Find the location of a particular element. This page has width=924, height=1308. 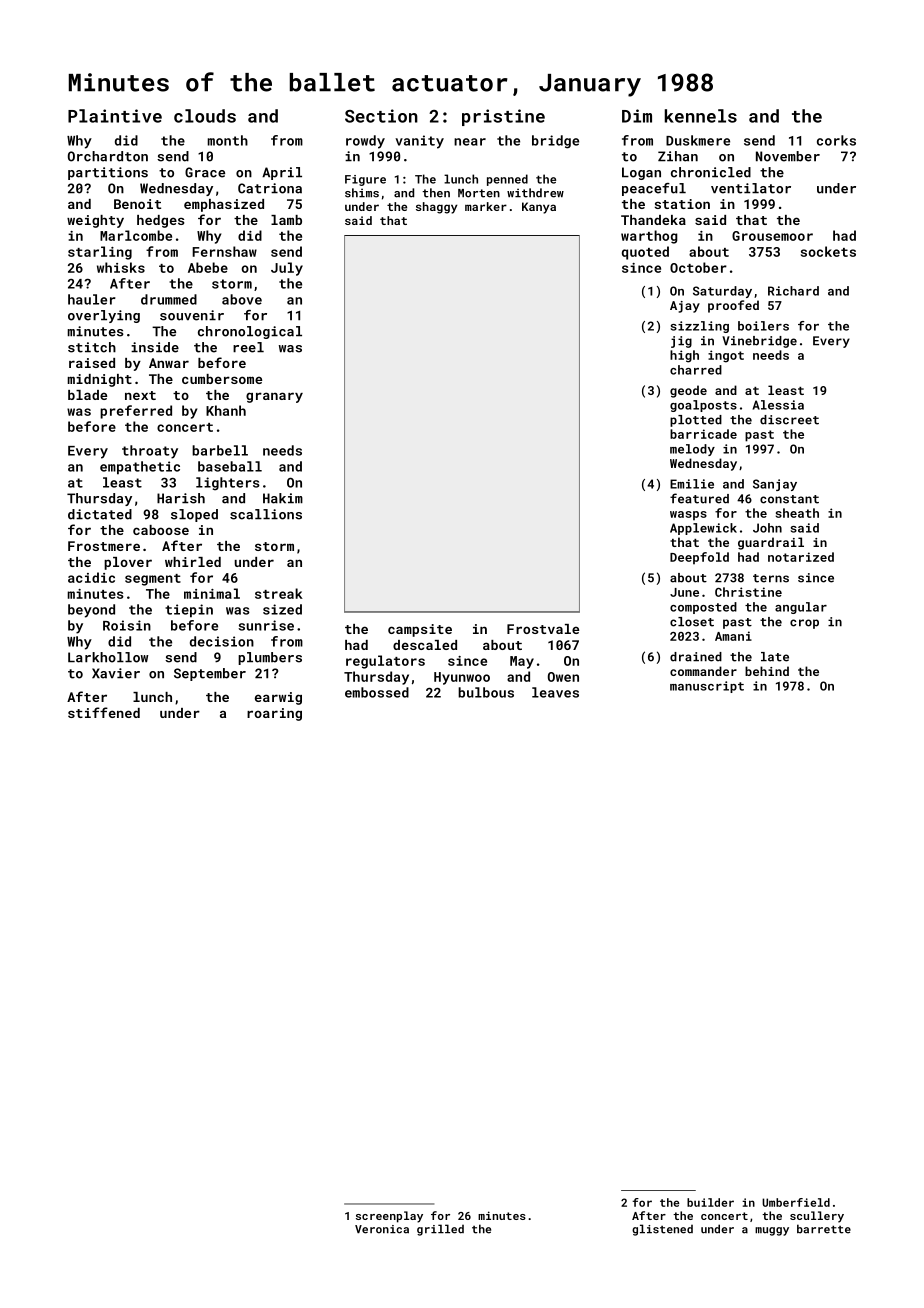

July is located at coordinates (287, 269).
